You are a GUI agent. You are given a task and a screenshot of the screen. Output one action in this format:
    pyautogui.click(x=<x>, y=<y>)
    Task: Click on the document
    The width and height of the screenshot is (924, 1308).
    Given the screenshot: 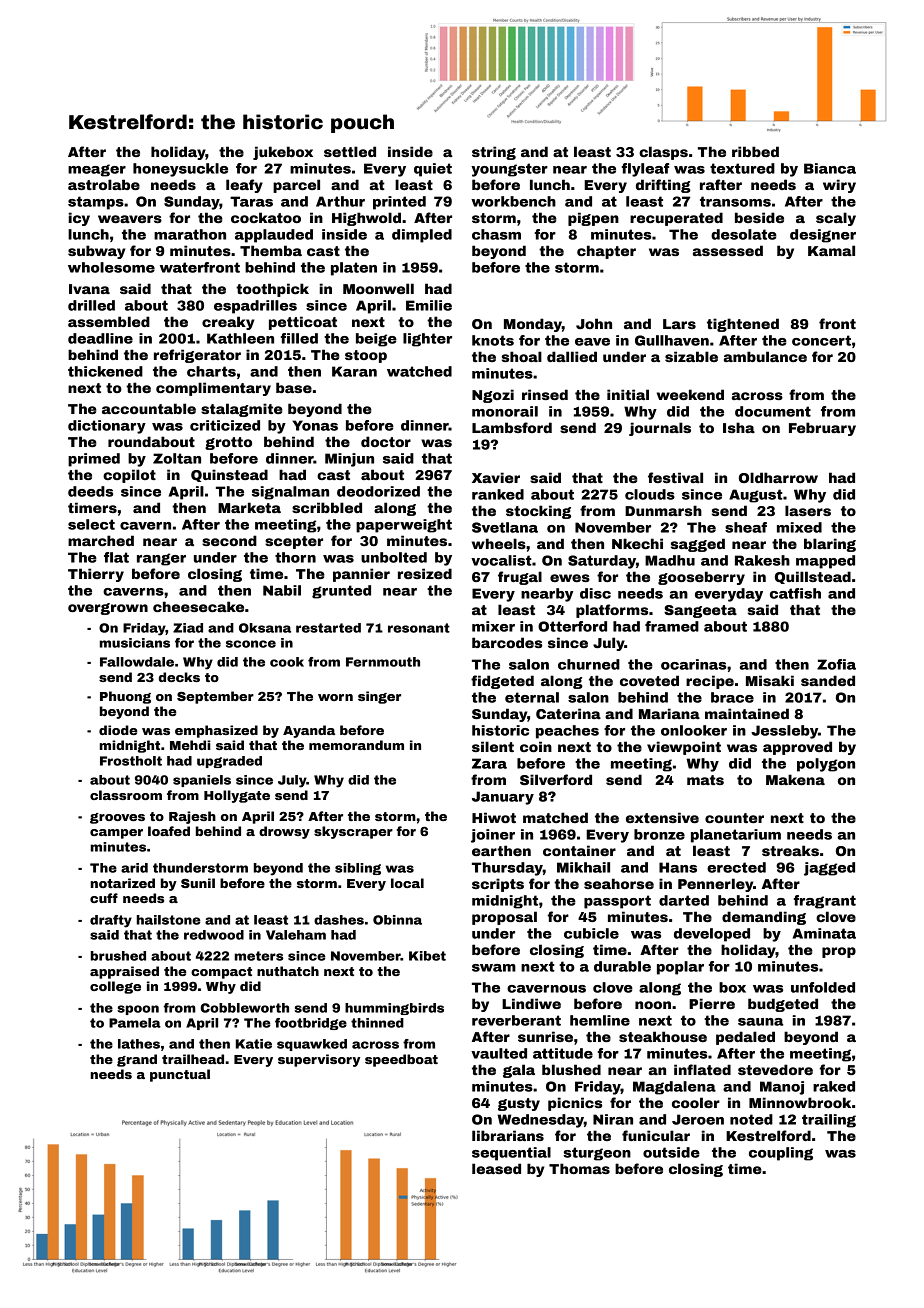 What is the action you would take?
    pyautogui.click(x=773, y=411)
